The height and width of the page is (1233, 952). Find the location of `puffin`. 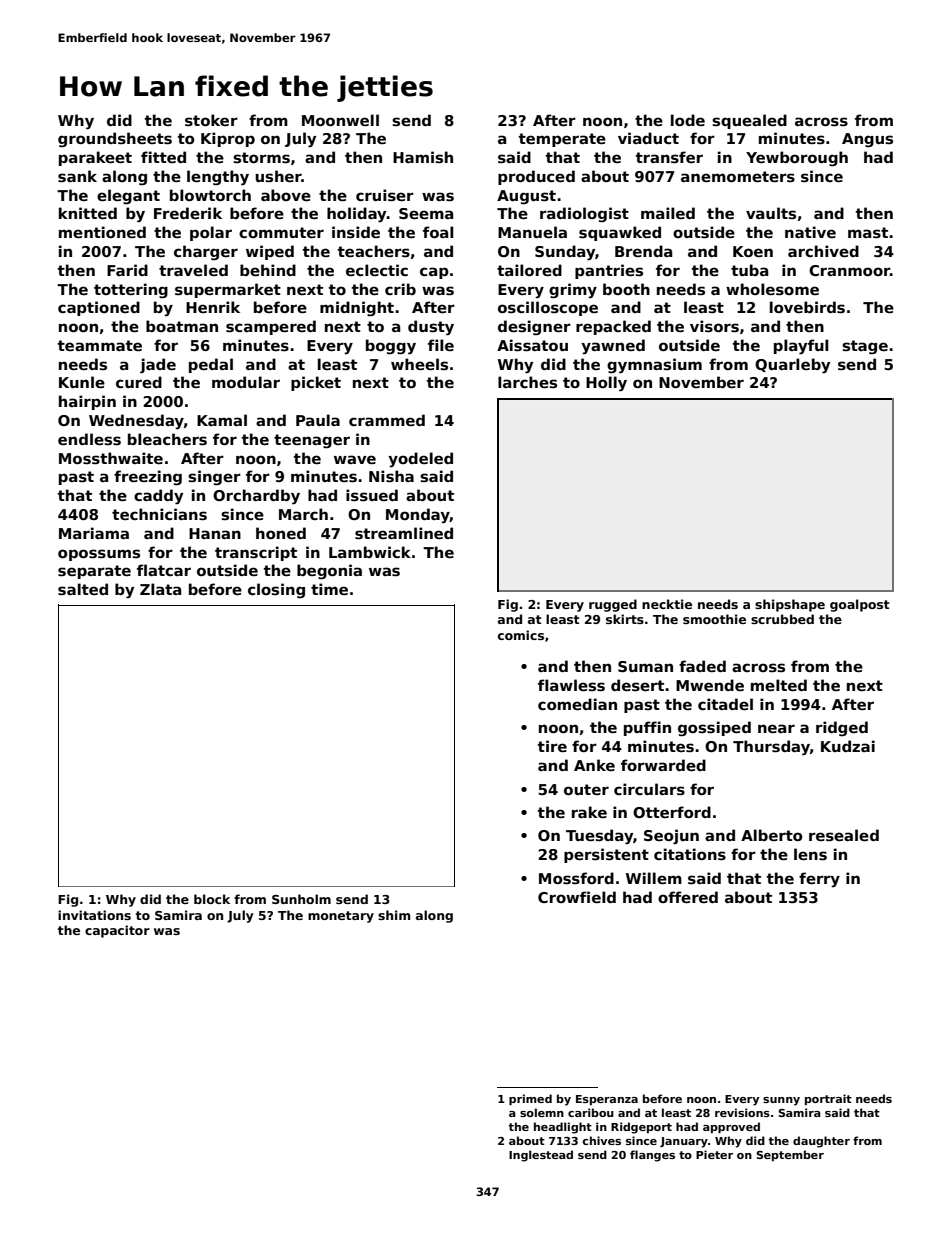

puffin is located at coordinates (647, 728).
